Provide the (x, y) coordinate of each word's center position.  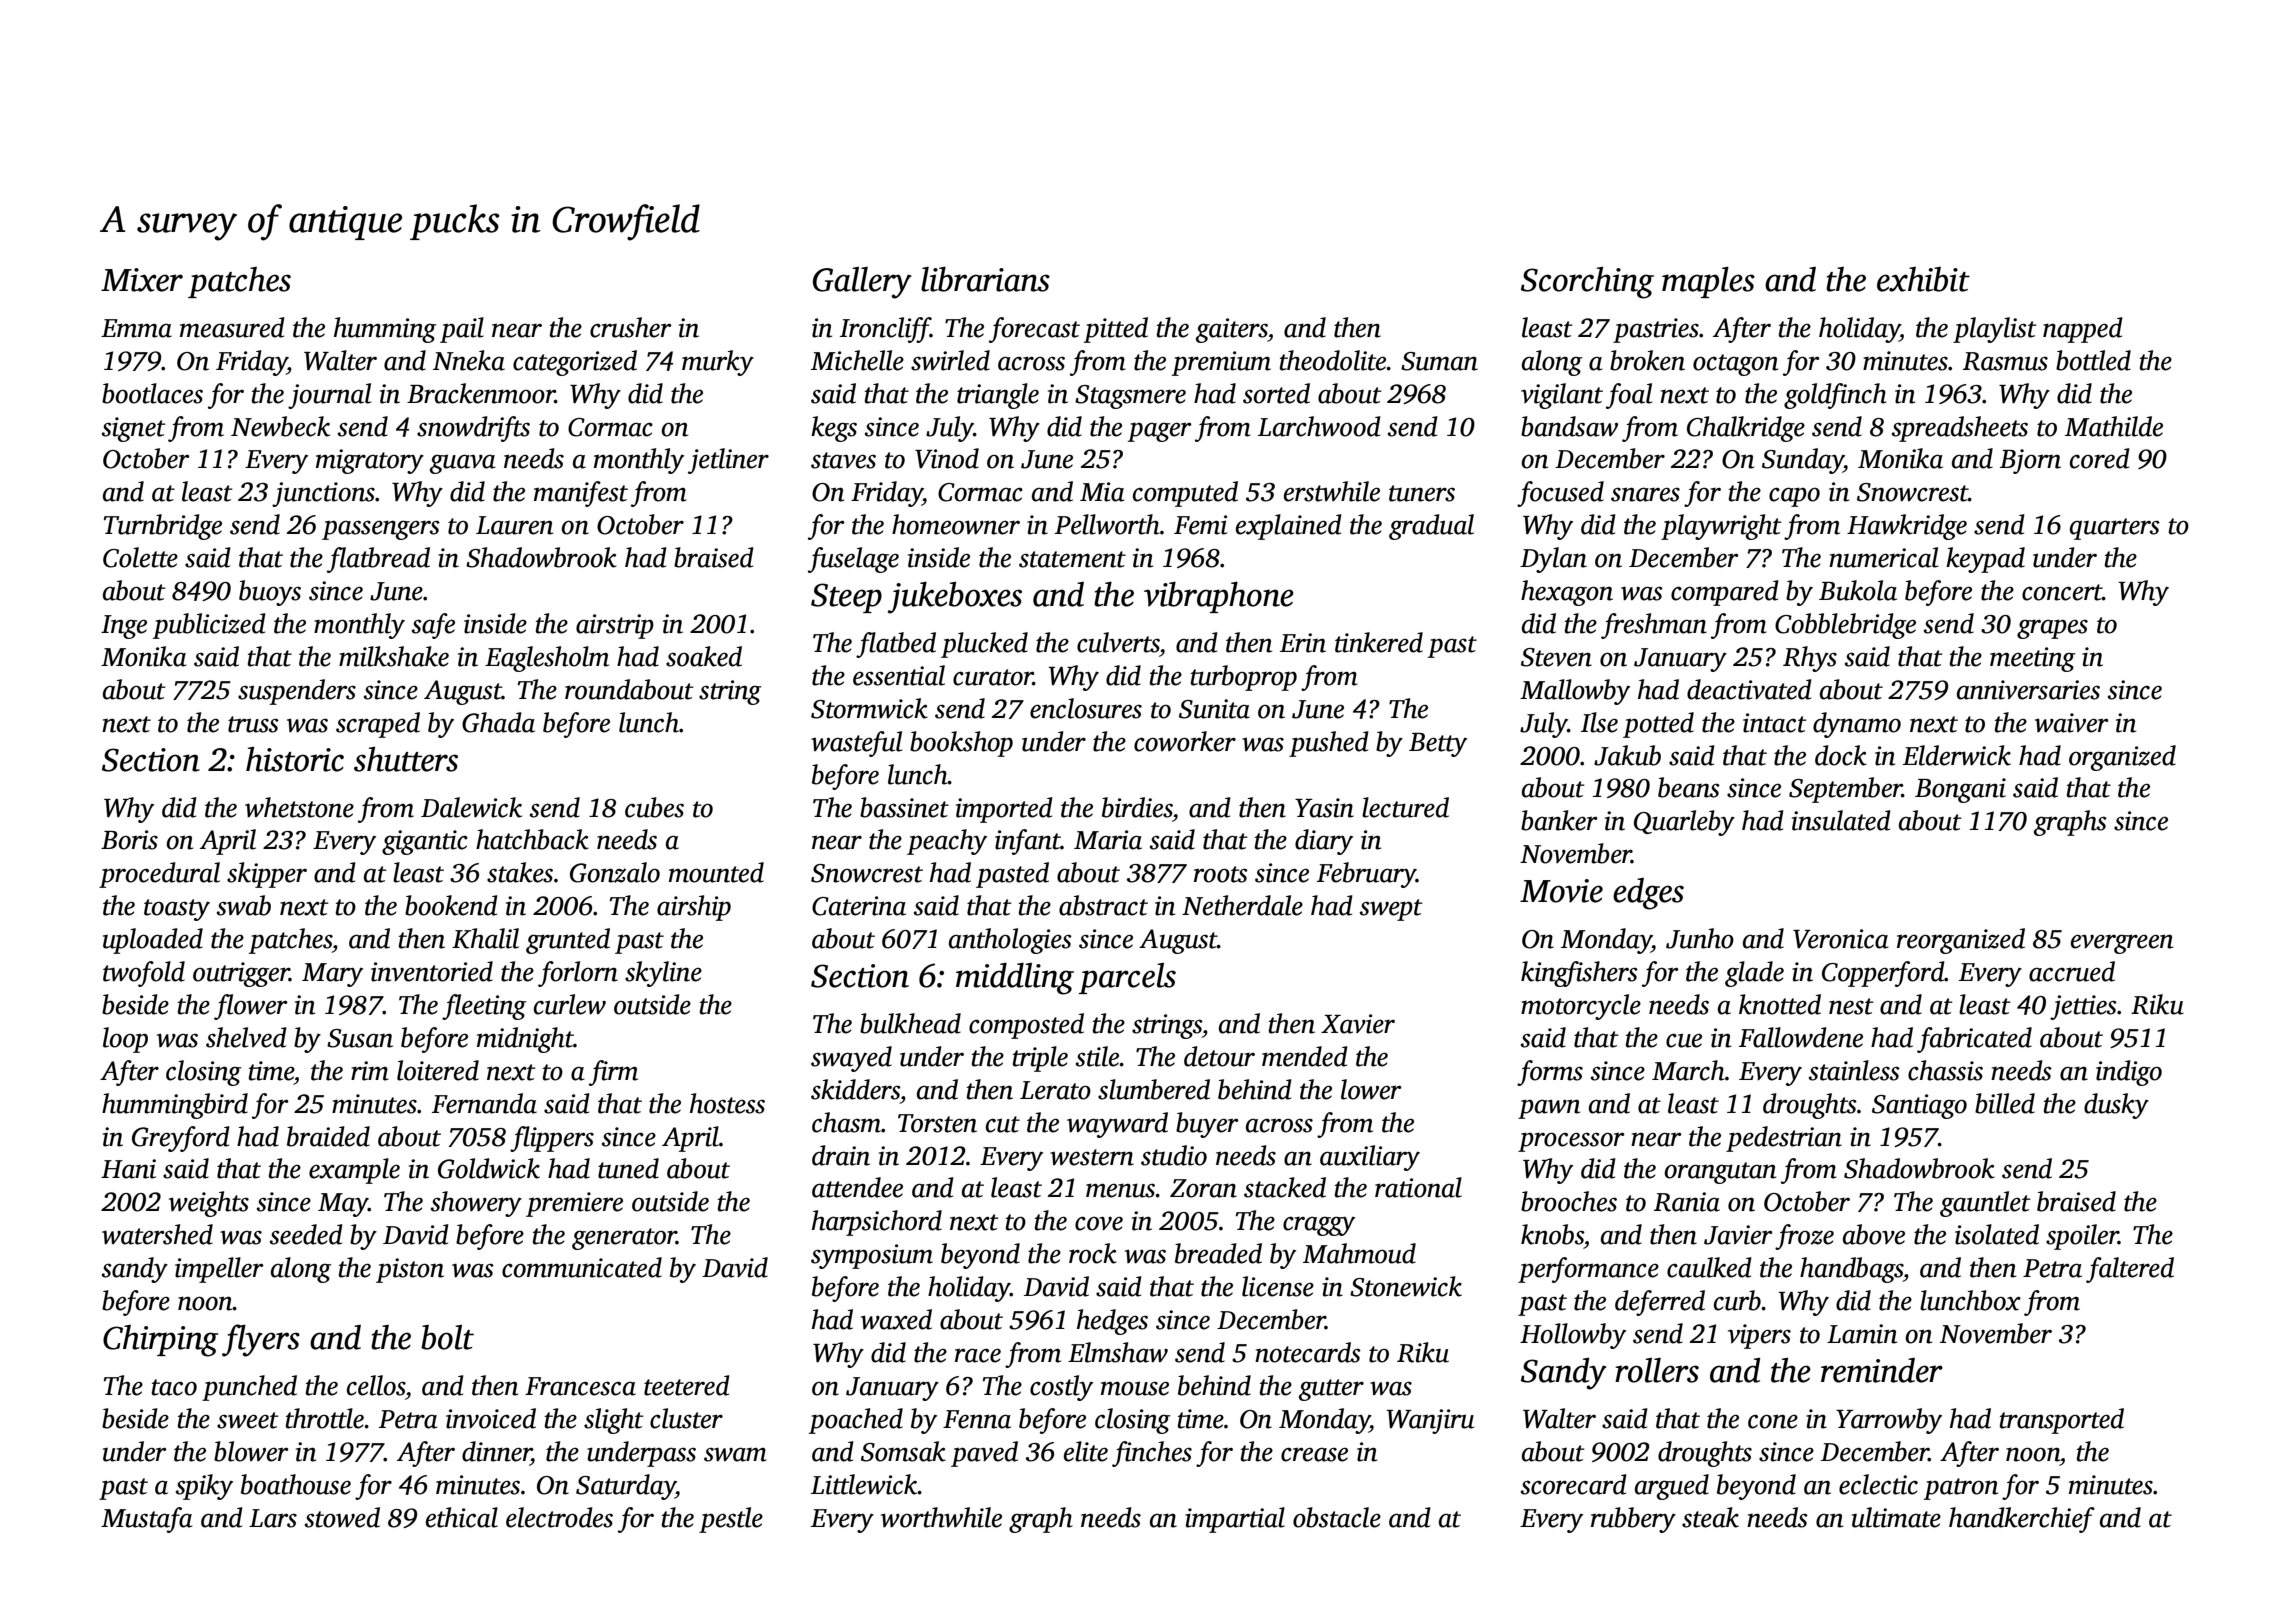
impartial (1235, 1520)
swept (1391, 910)
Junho (1700, 938)
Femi (1200, 525)
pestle (731, 1520)
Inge (124, 627)
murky (718, 363)
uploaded (153, 941)
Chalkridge (1746, 429)
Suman (1439, 361)
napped (2083, 330)
